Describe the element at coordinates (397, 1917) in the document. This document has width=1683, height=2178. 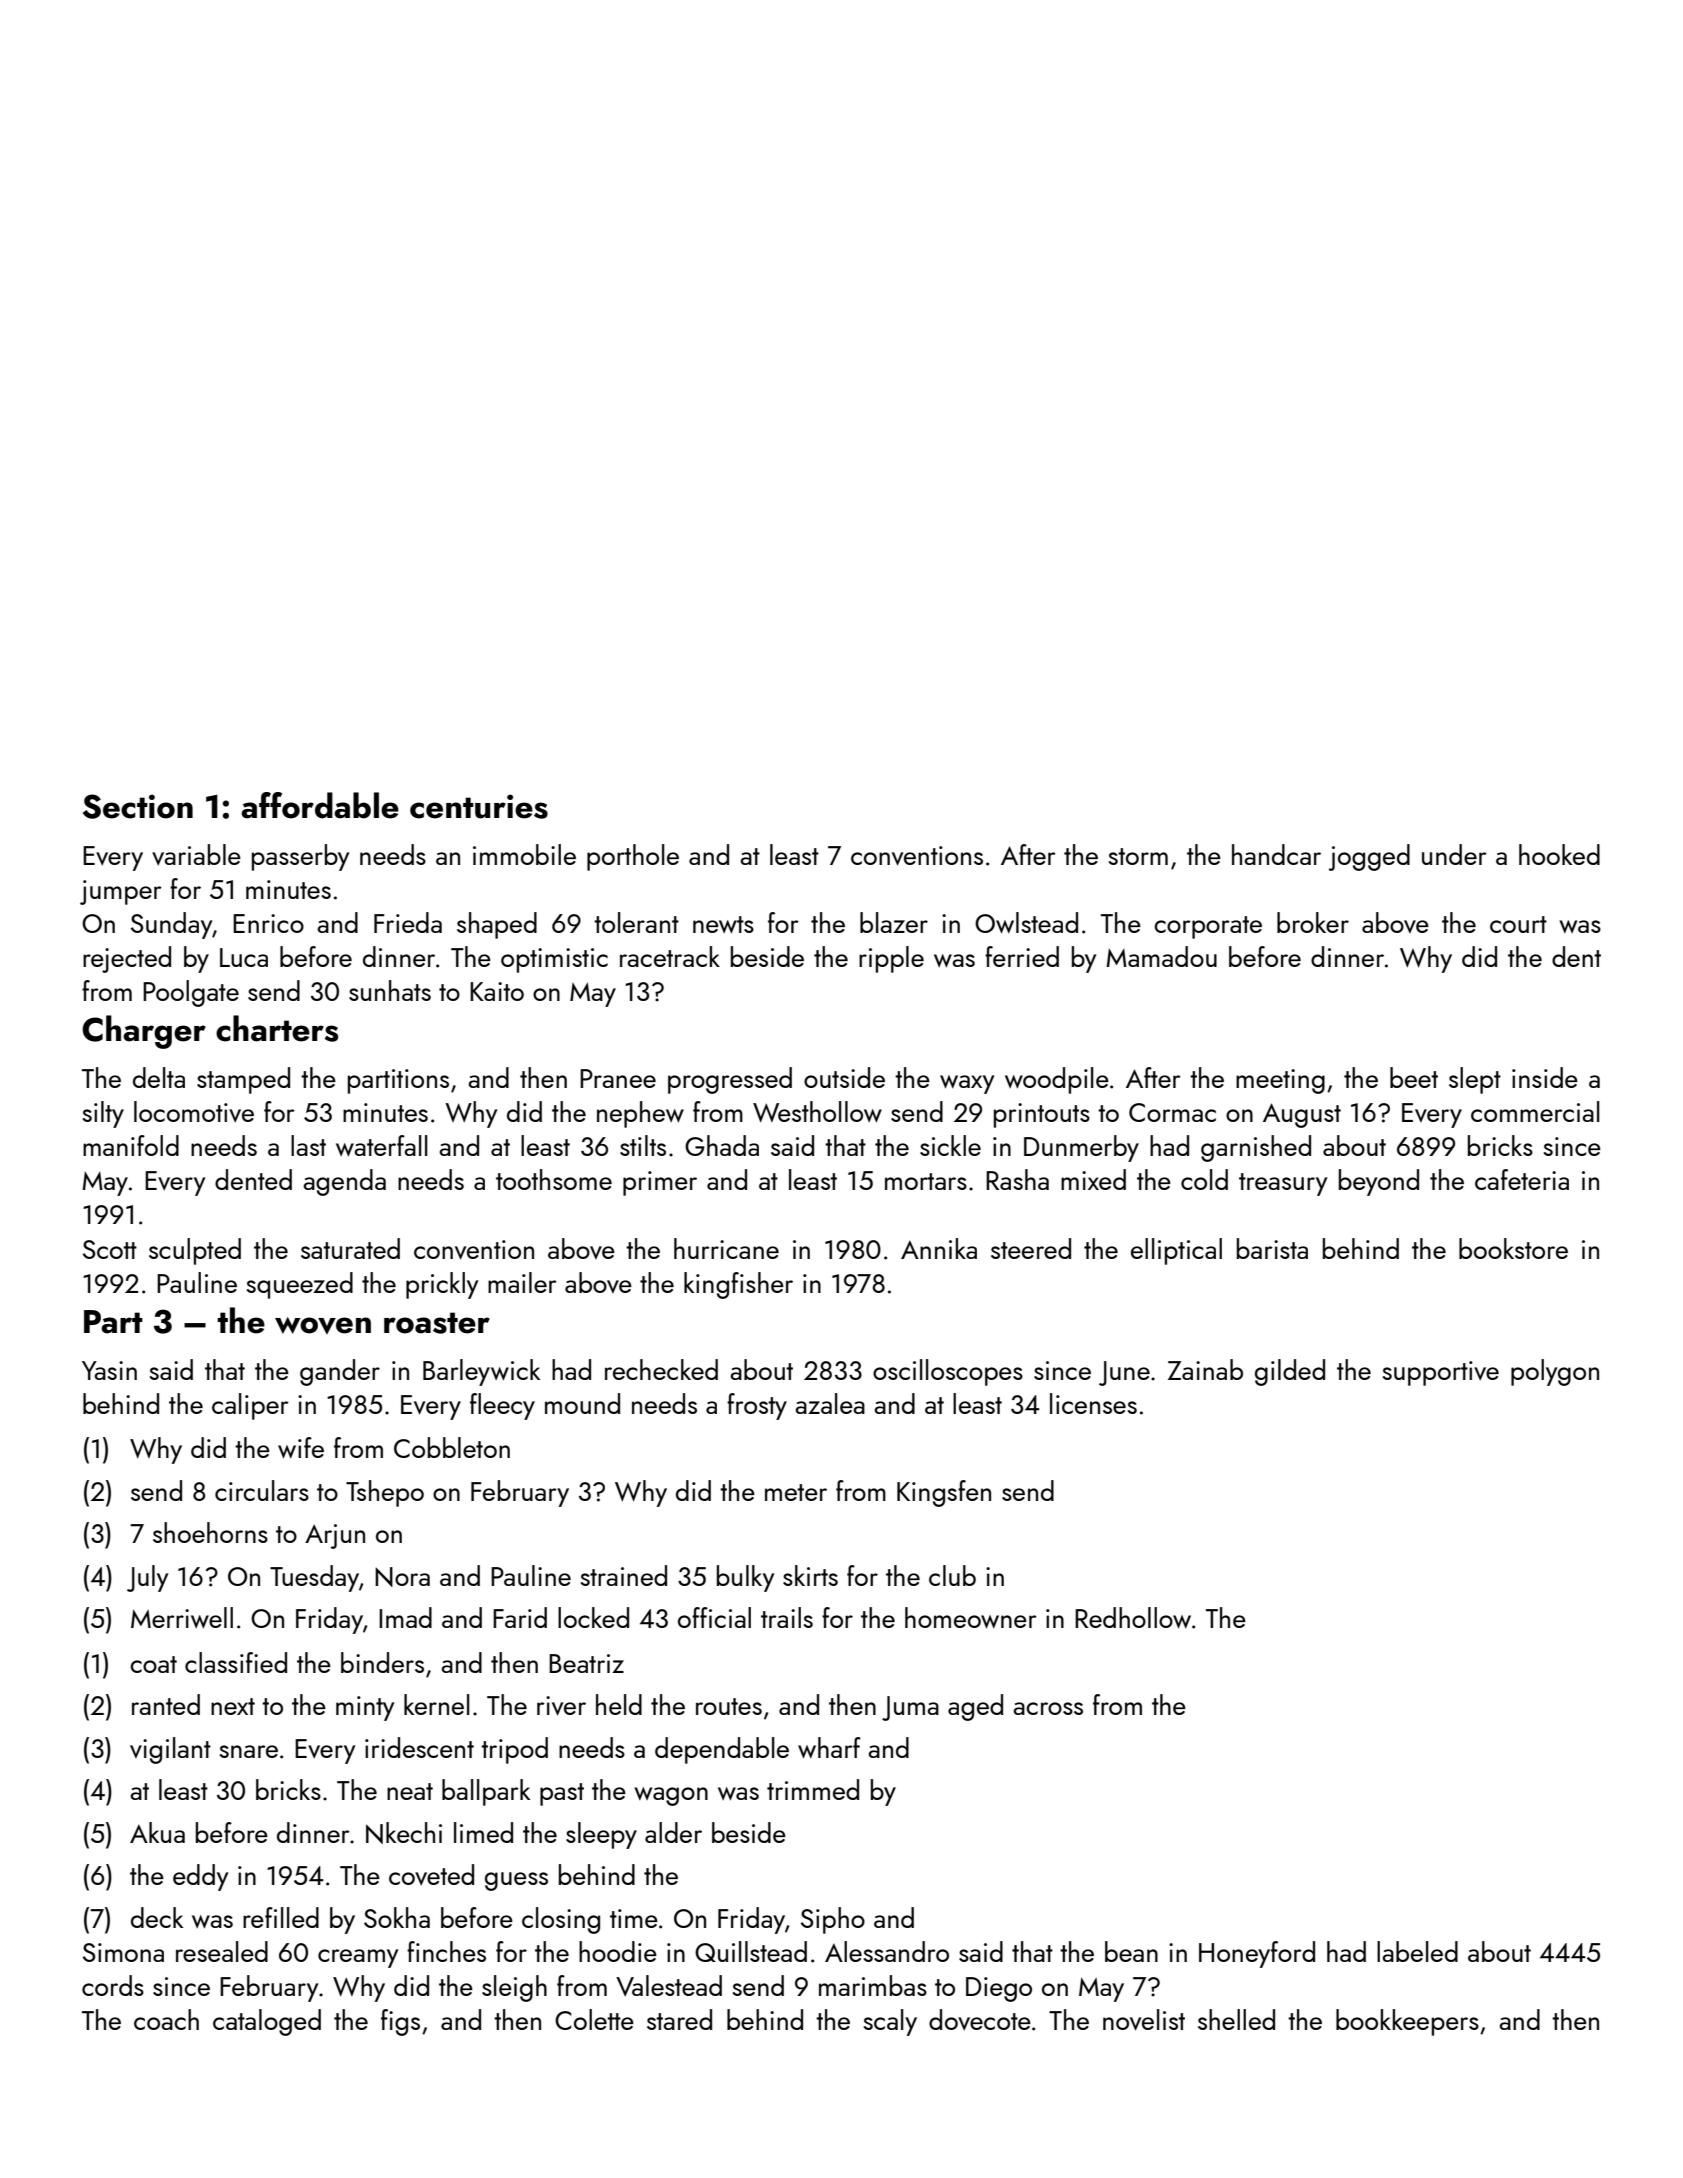
I see `Sokha` at that location.
